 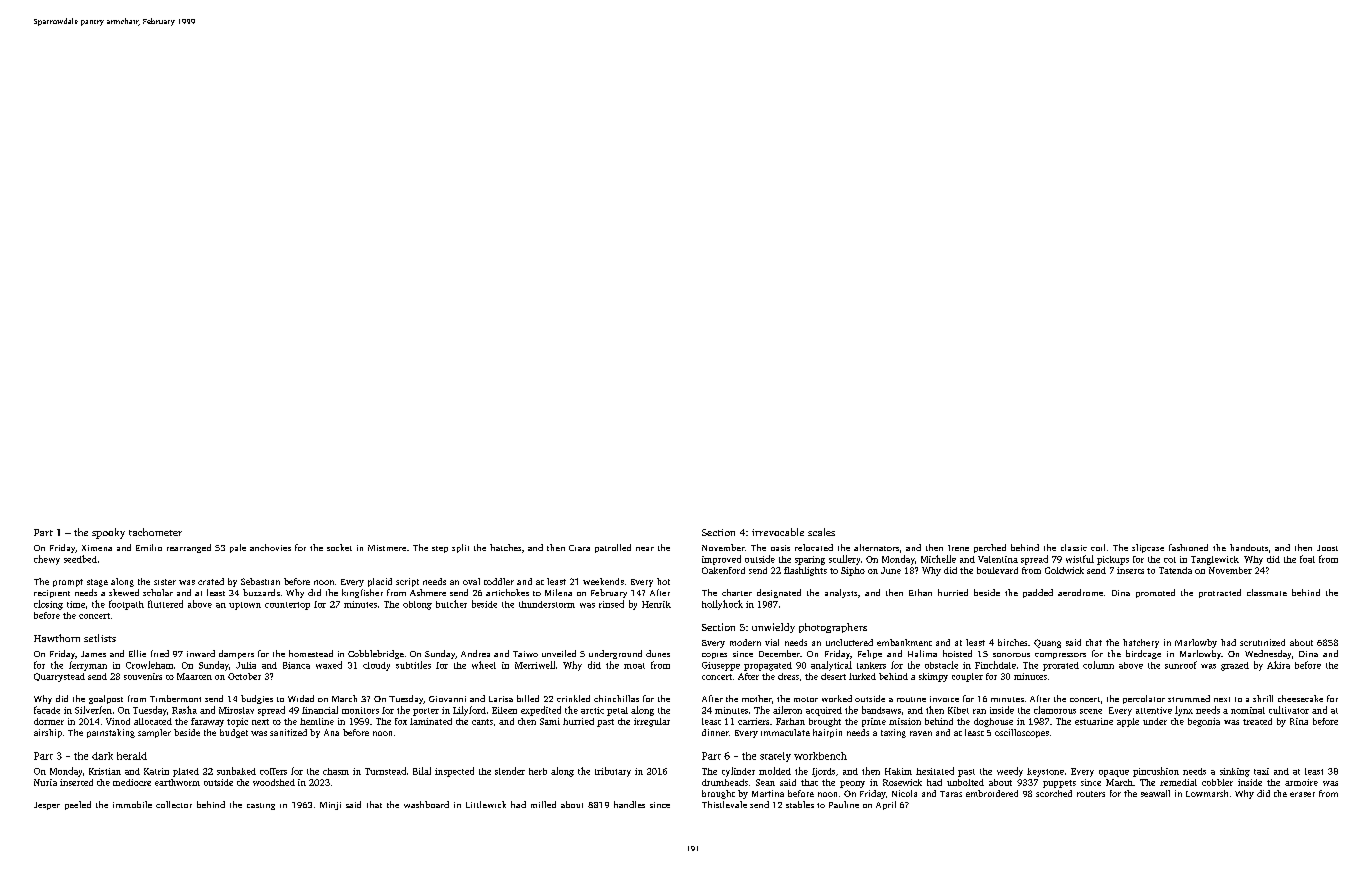 What do you see at coordinates (613, 548) in the image?
I see `patrolled` at bounding box center [613, 548].
